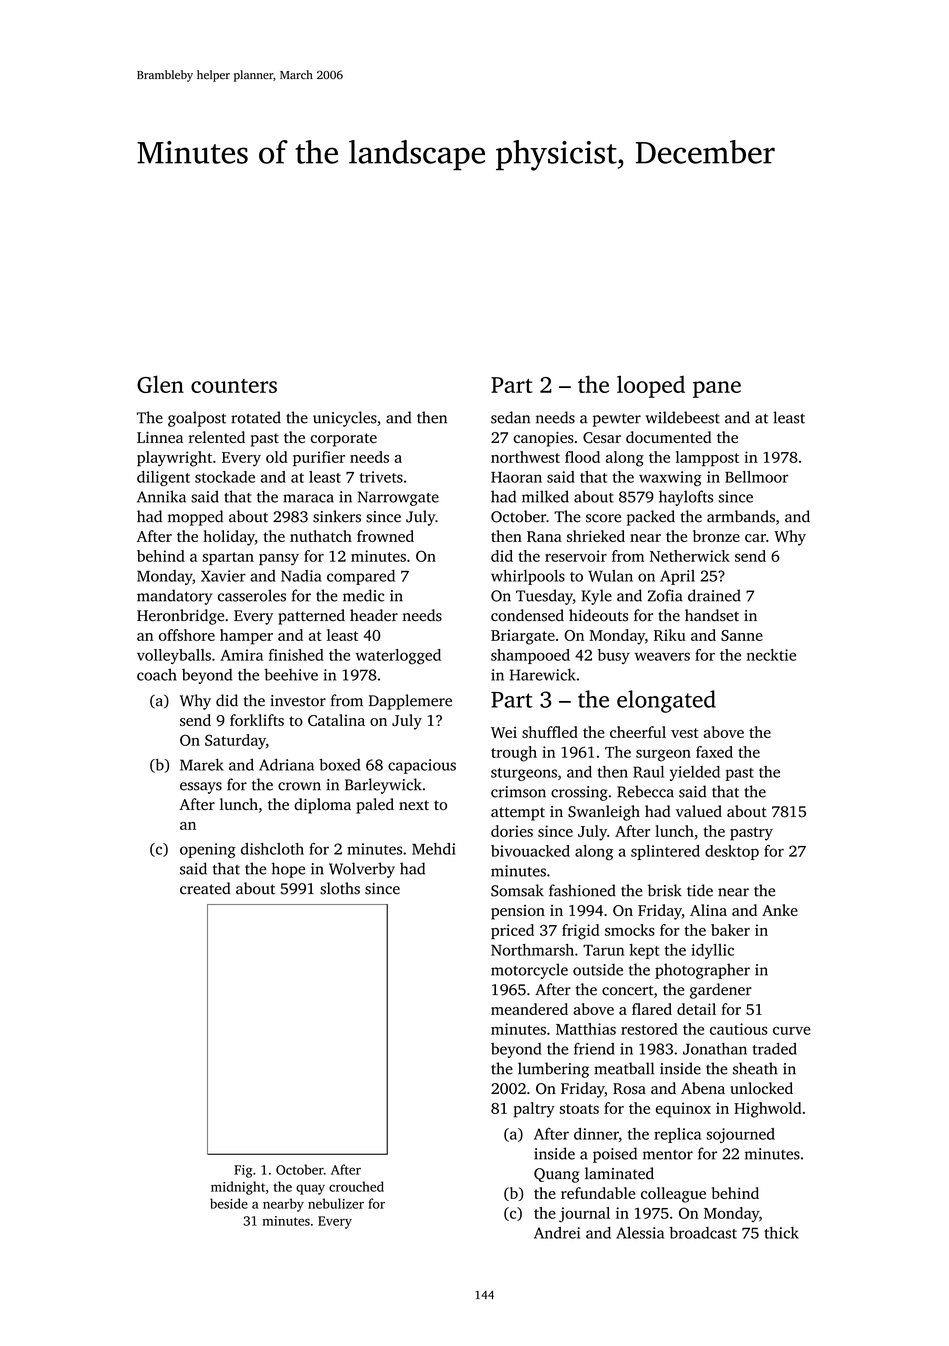  I want to click on April, so click(677, 577).
